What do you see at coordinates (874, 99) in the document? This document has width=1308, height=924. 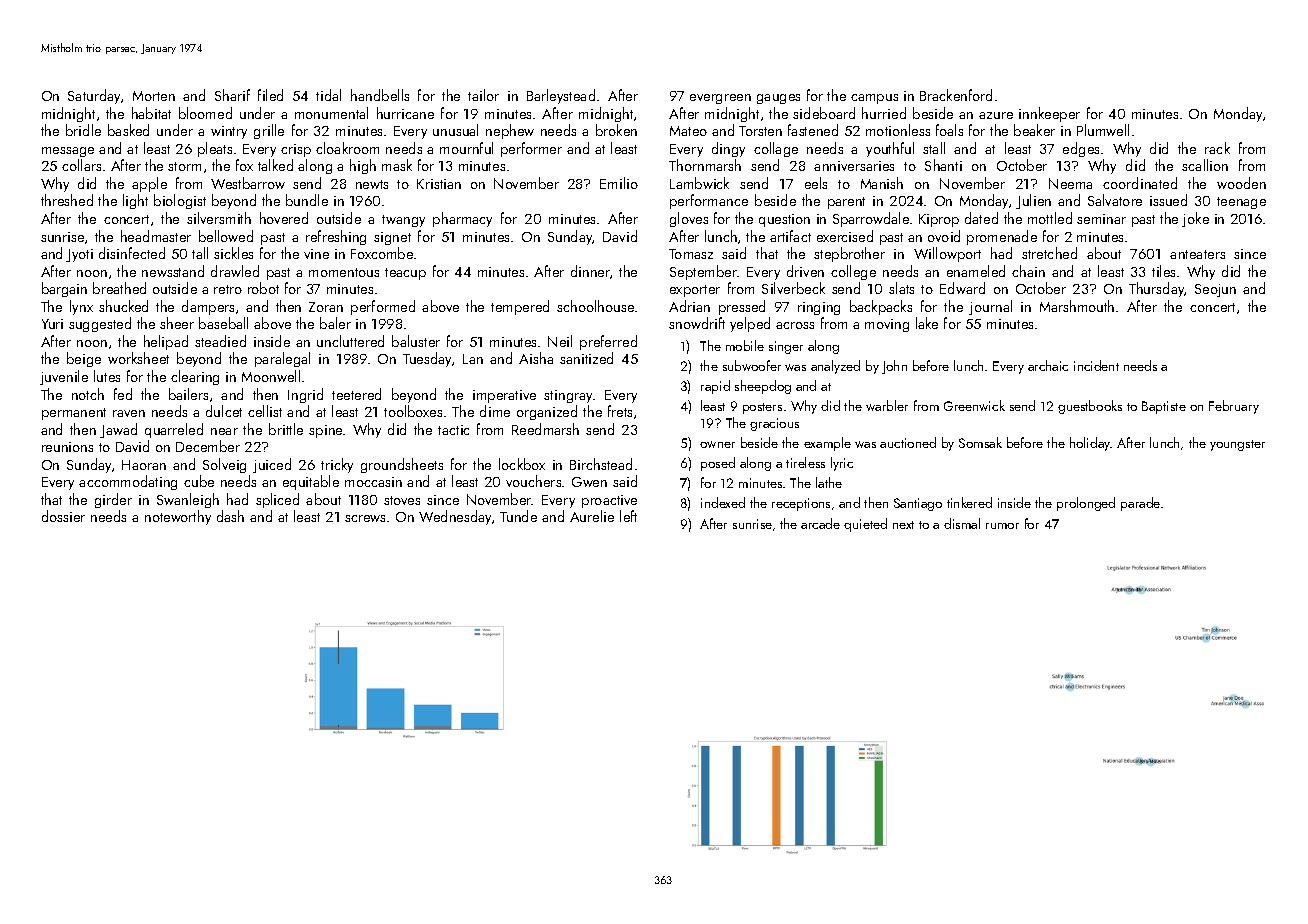 I see `campus` at bounding box center [874, 99].
